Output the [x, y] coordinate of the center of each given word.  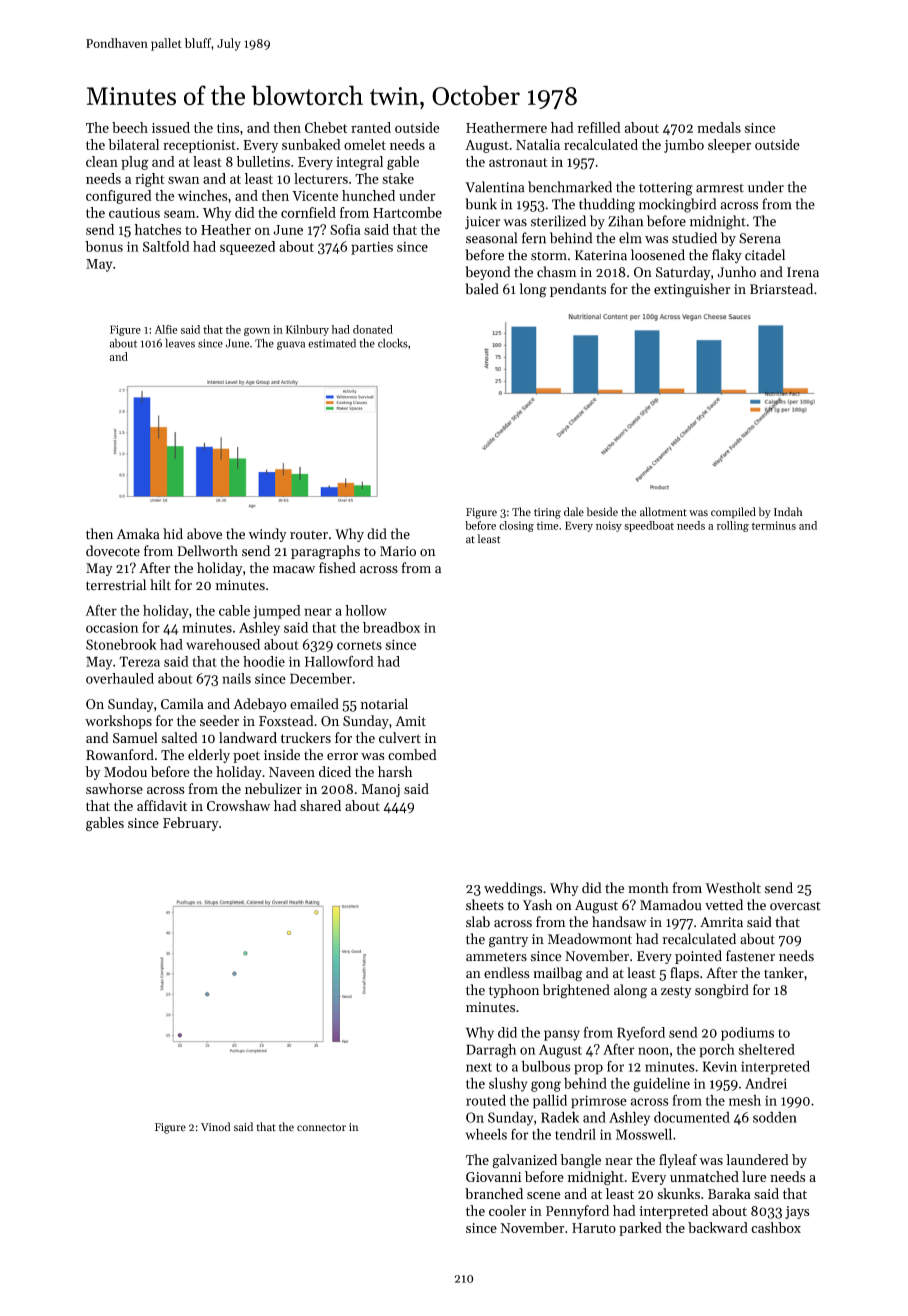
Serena [760, 238]
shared [320, 805]
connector [321, 1128]
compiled [733, 513]
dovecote [113, 551]
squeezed [247, 248]
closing [516, 526]
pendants [578, 290]
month [648, 888]
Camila [182, 704]
